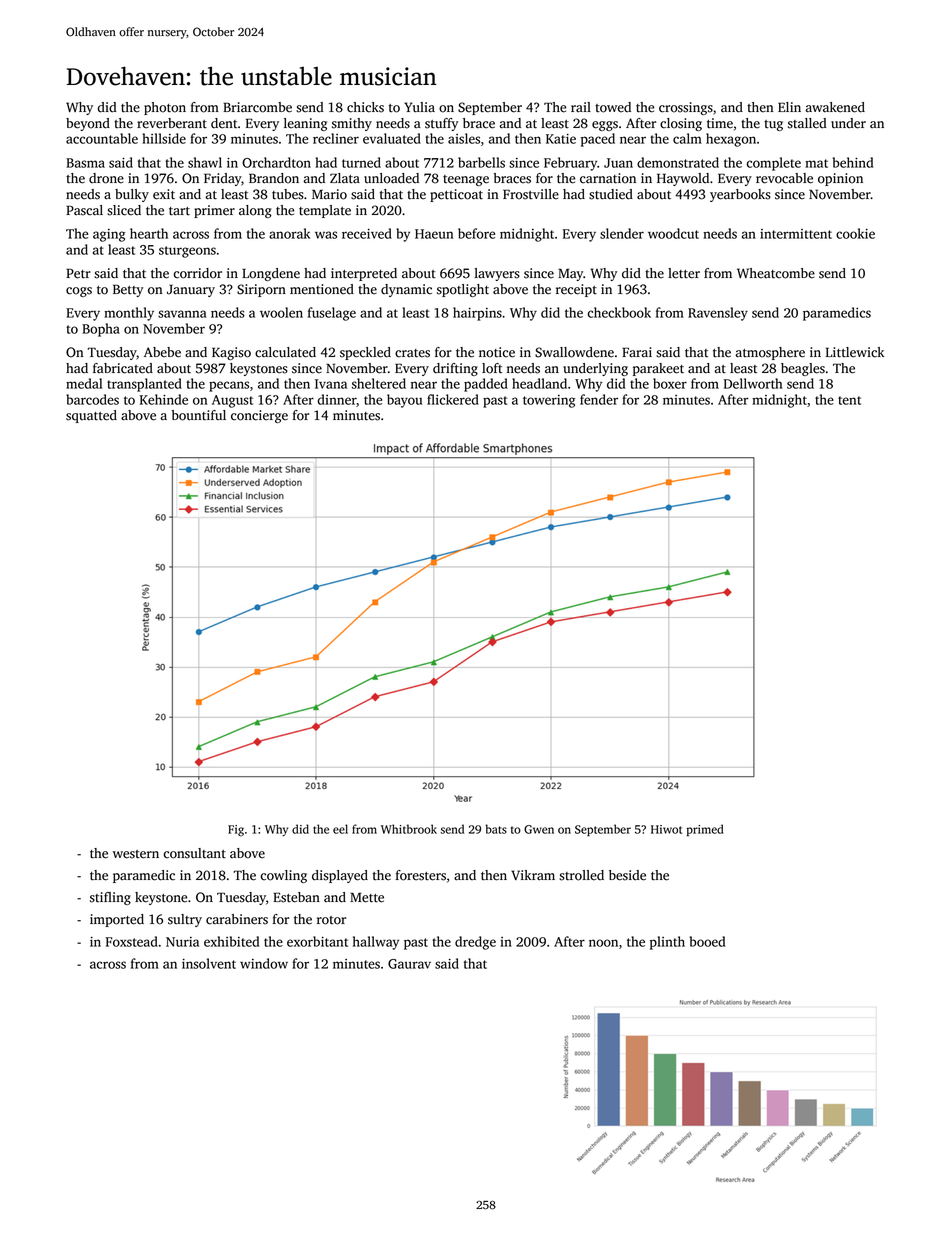  I want to click on primed, so click(705, 830).
